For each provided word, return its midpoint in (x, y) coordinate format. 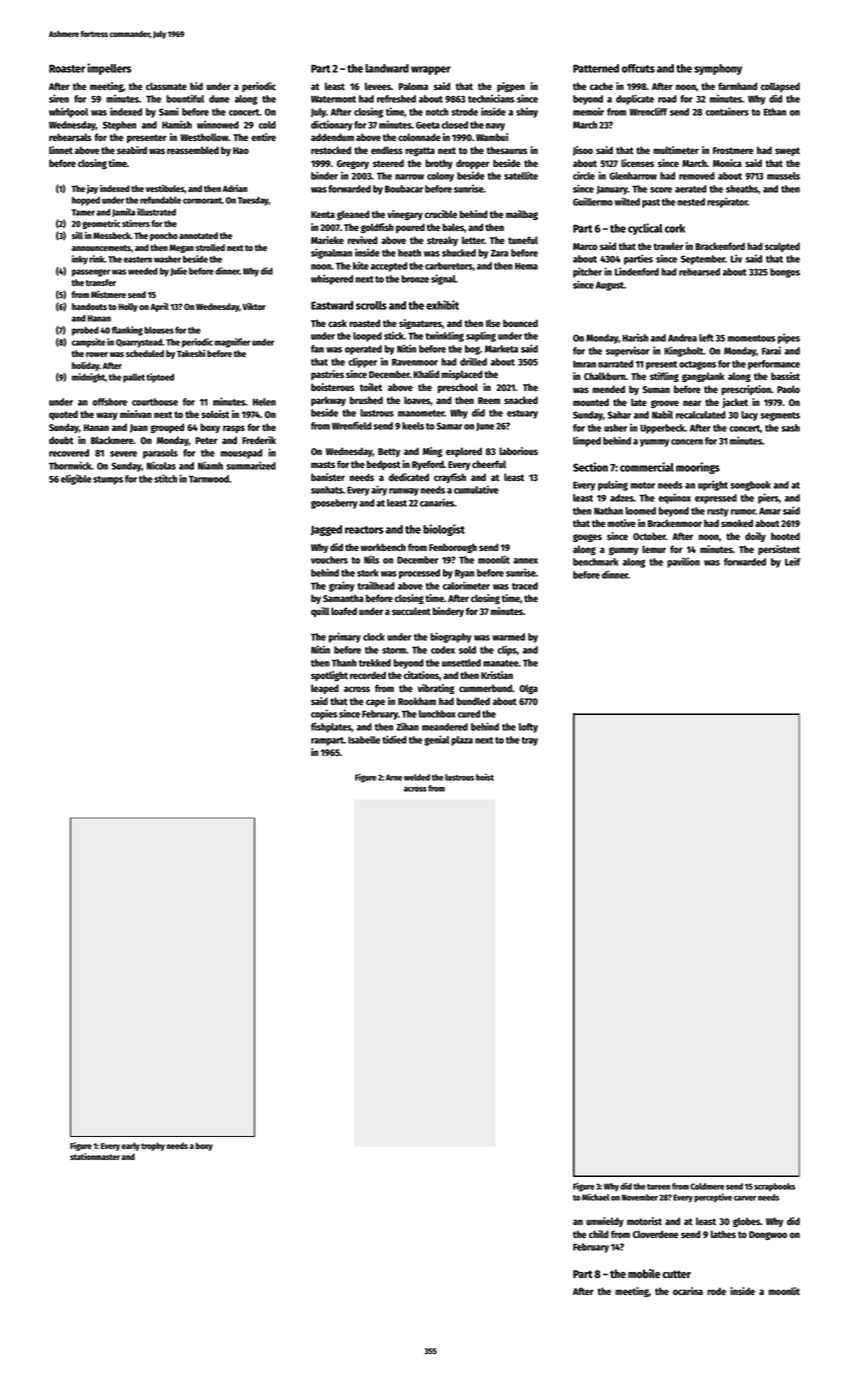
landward (387, 68)
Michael (595, 1197)
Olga (528, 689)
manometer (421, 413)
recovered (69, 453)
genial (436, 740)
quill (320, 612)
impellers (109, 69)
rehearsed (699, 272)
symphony (718, 69)
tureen (658, 1187)
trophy (153, 1146)
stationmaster (95, 1156)
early (131, 1146)
